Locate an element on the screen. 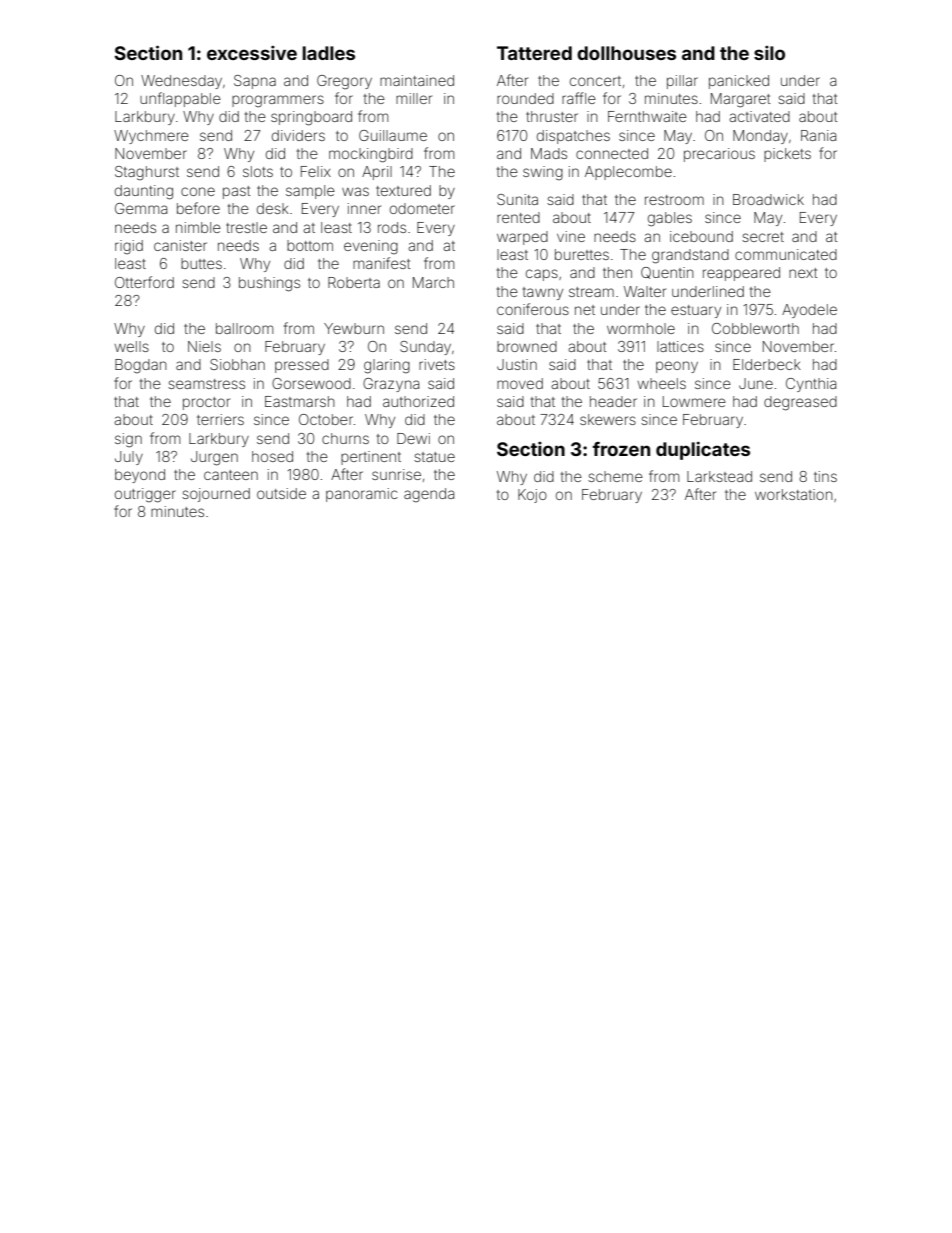  bottom is located at coordinates (310, 245).
